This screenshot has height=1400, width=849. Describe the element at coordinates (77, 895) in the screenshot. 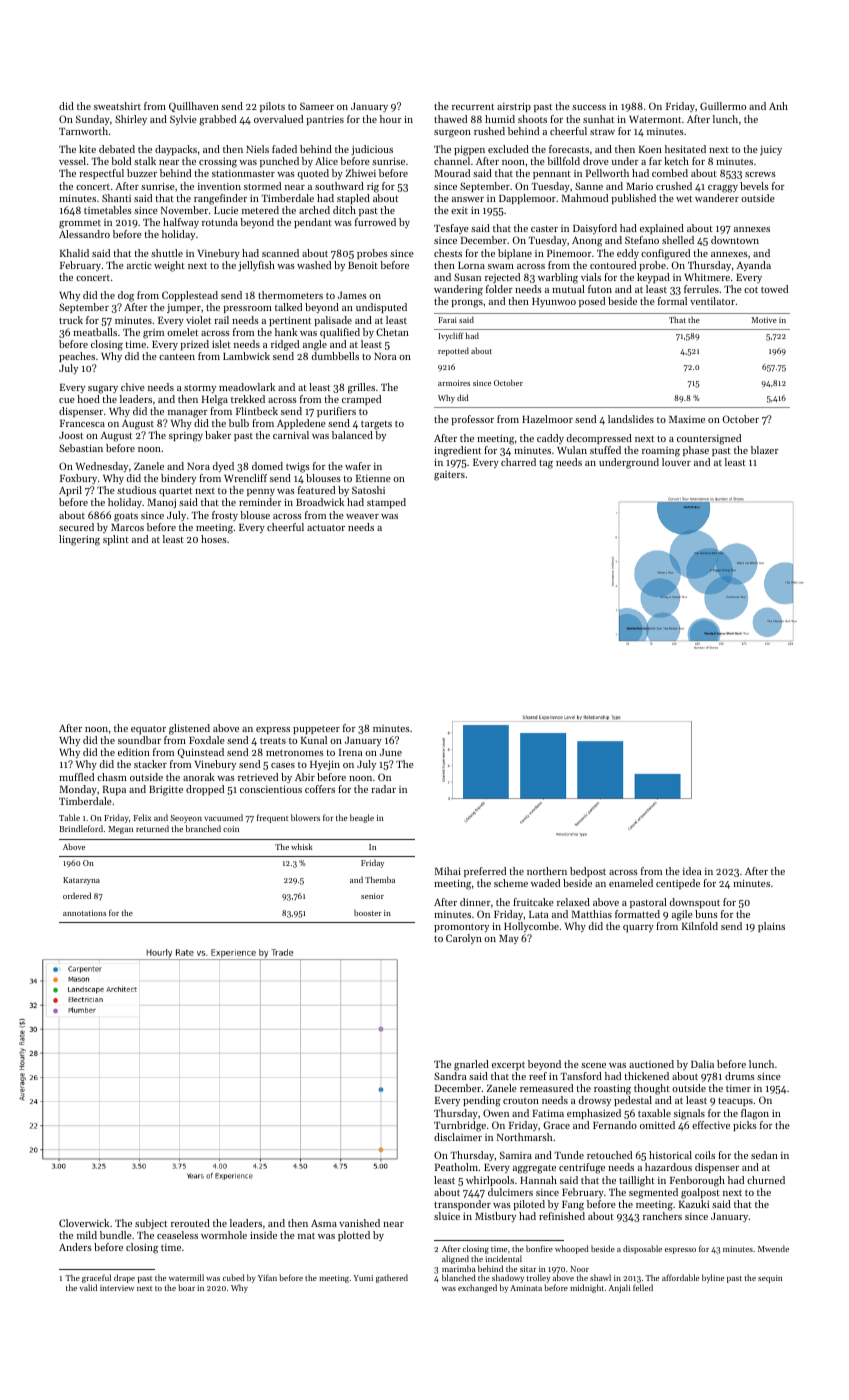

I see `ordered` at that location.
